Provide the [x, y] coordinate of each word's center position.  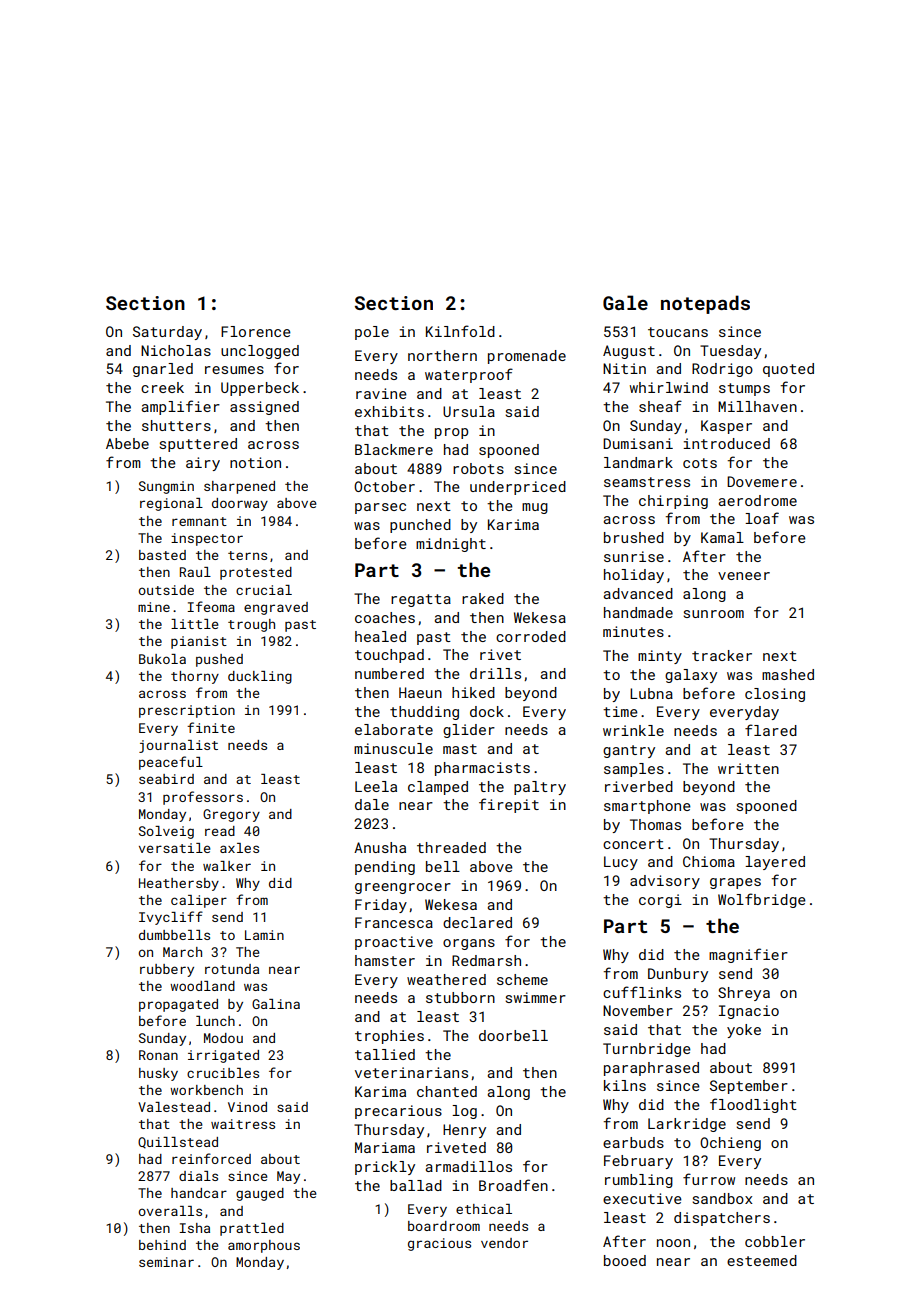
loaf [762, 518]
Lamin [264, 935]
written [748, 768]
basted [162, 555]
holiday [634, 576]
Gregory [231, 815]
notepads [705, 304]
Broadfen [513, 1185]
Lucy [621, 863]
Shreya [744, 994]
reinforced [211, 1158]
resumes [234, 370]
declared [477, 922]
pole [372, 333]
